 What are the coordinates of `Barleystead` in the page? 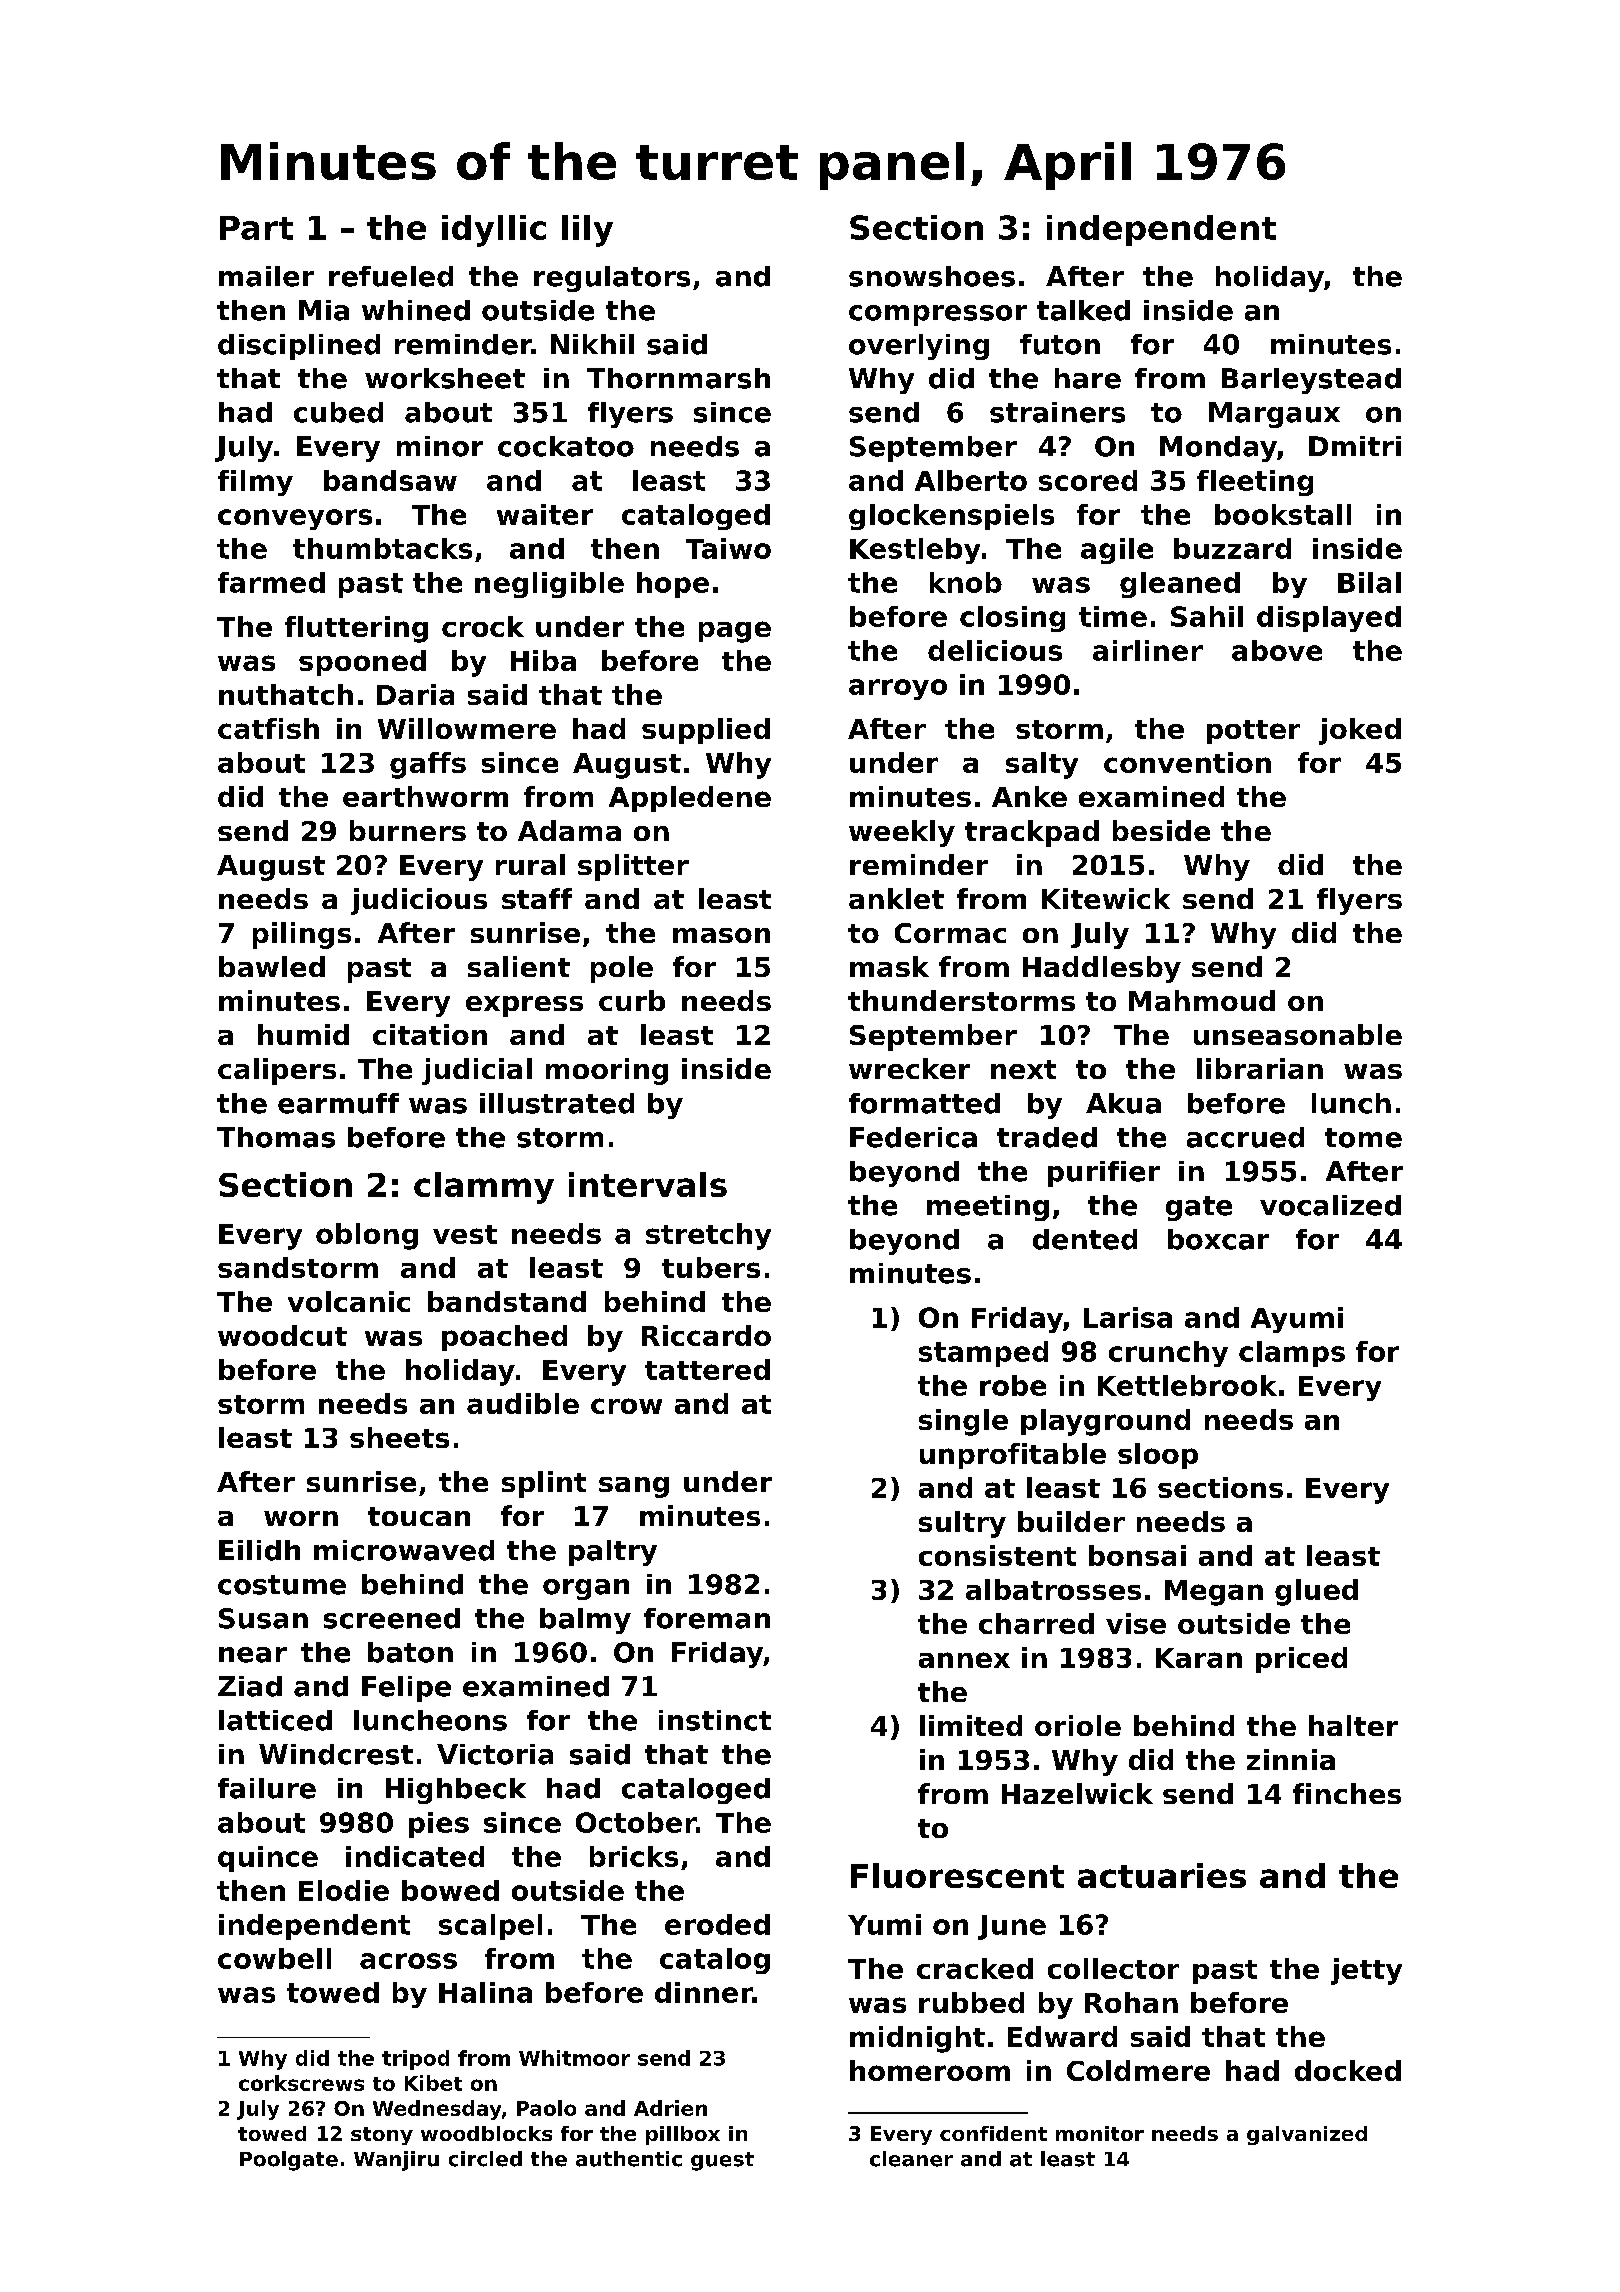 It's located at (1311, 381).
